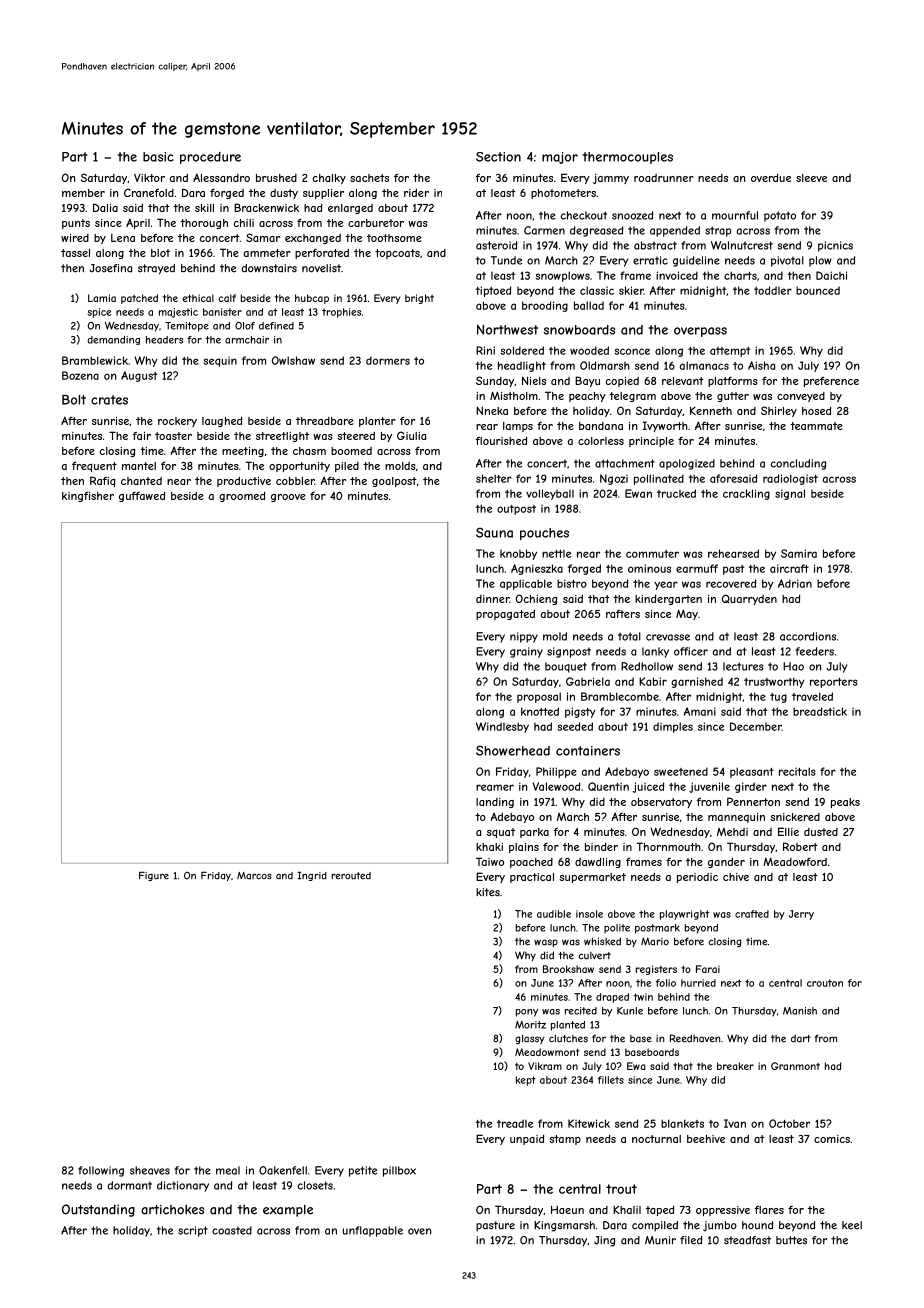  Describe the element at coordinates (604, 1241) in the image. I see `Jing` at that location.
